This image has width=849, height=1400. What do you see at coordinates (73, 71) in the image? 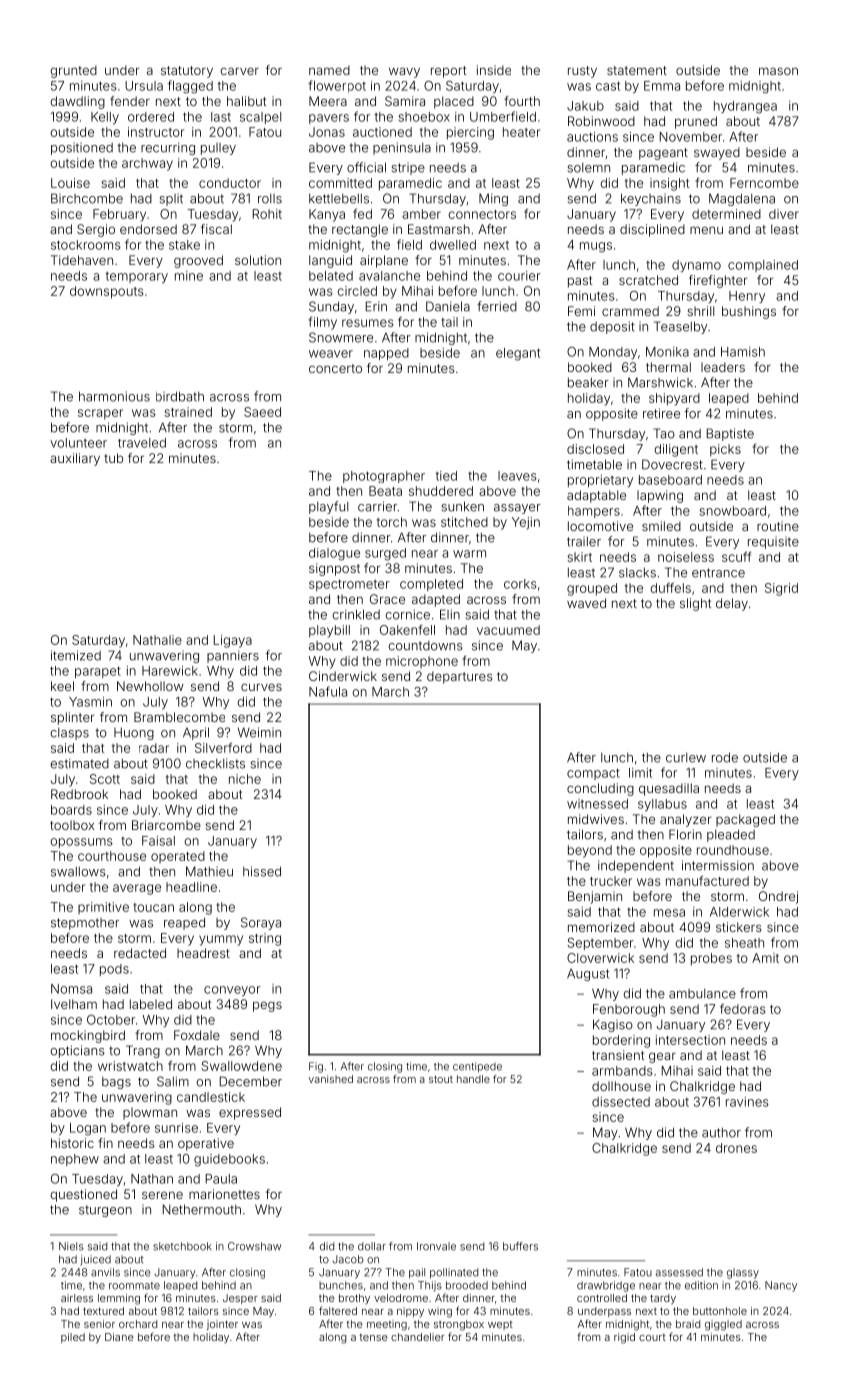
I see `grunted` at bounding box center [73, 71].
